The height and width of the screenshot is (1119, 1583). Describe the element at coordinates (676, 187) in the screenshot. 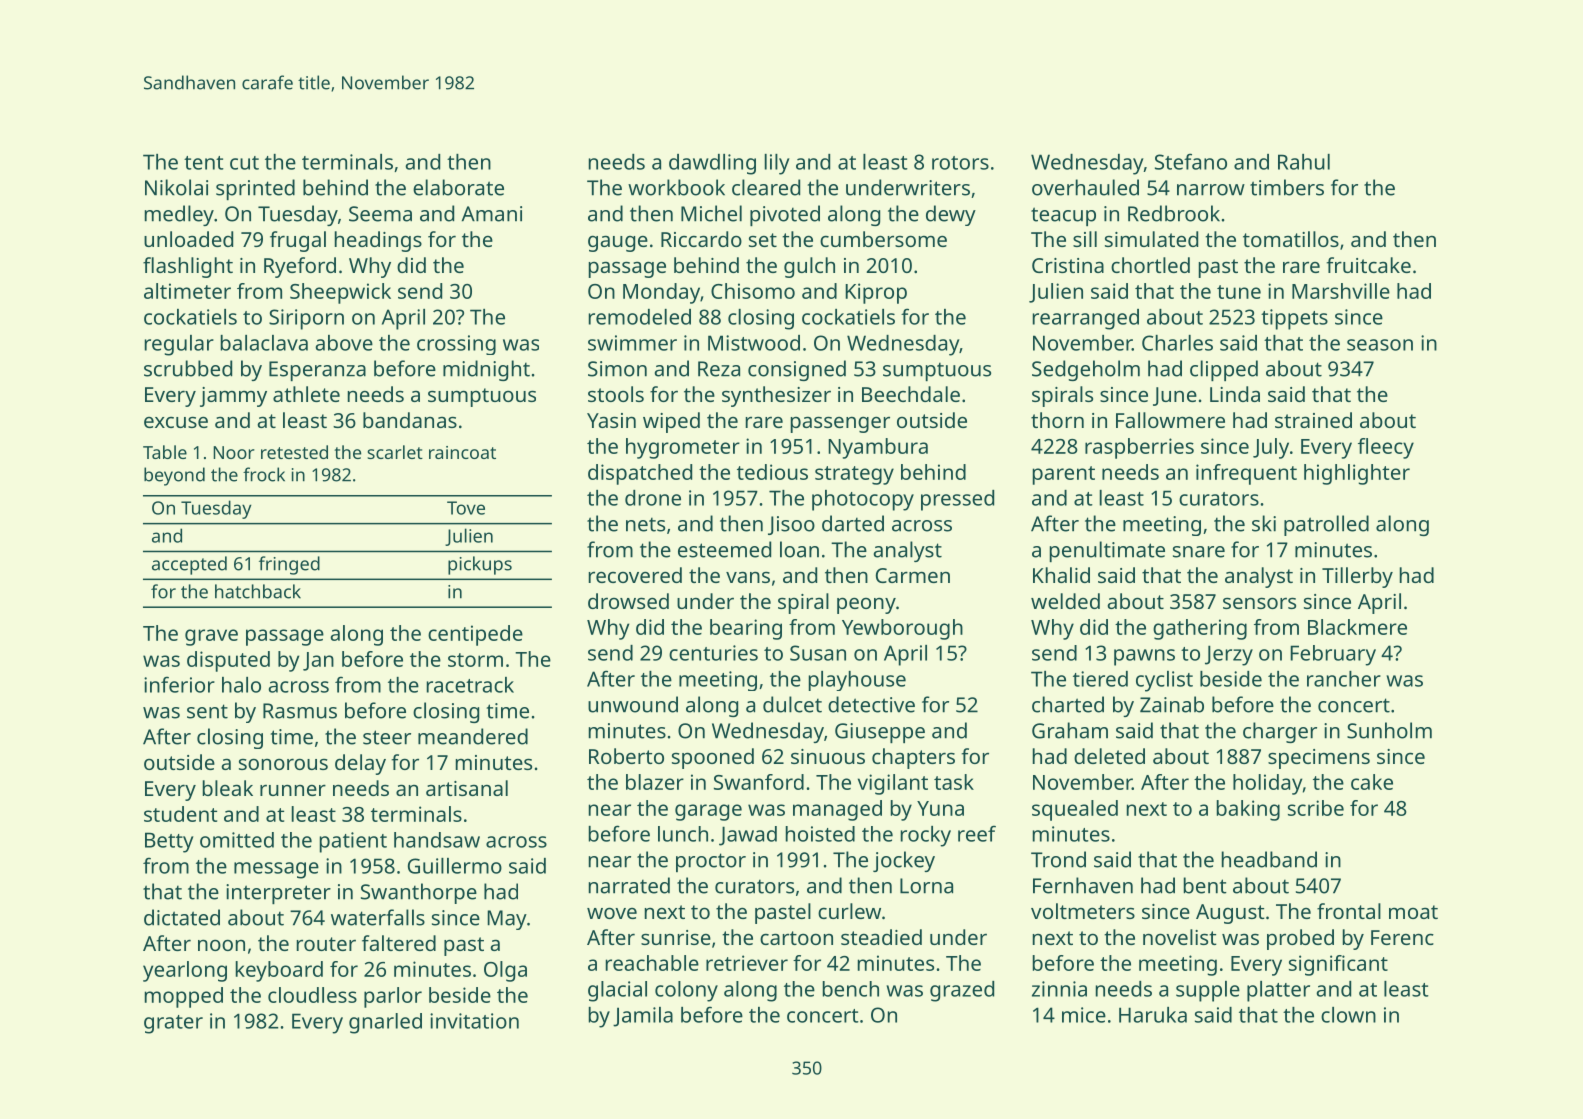

I see `workbook` at that location.
